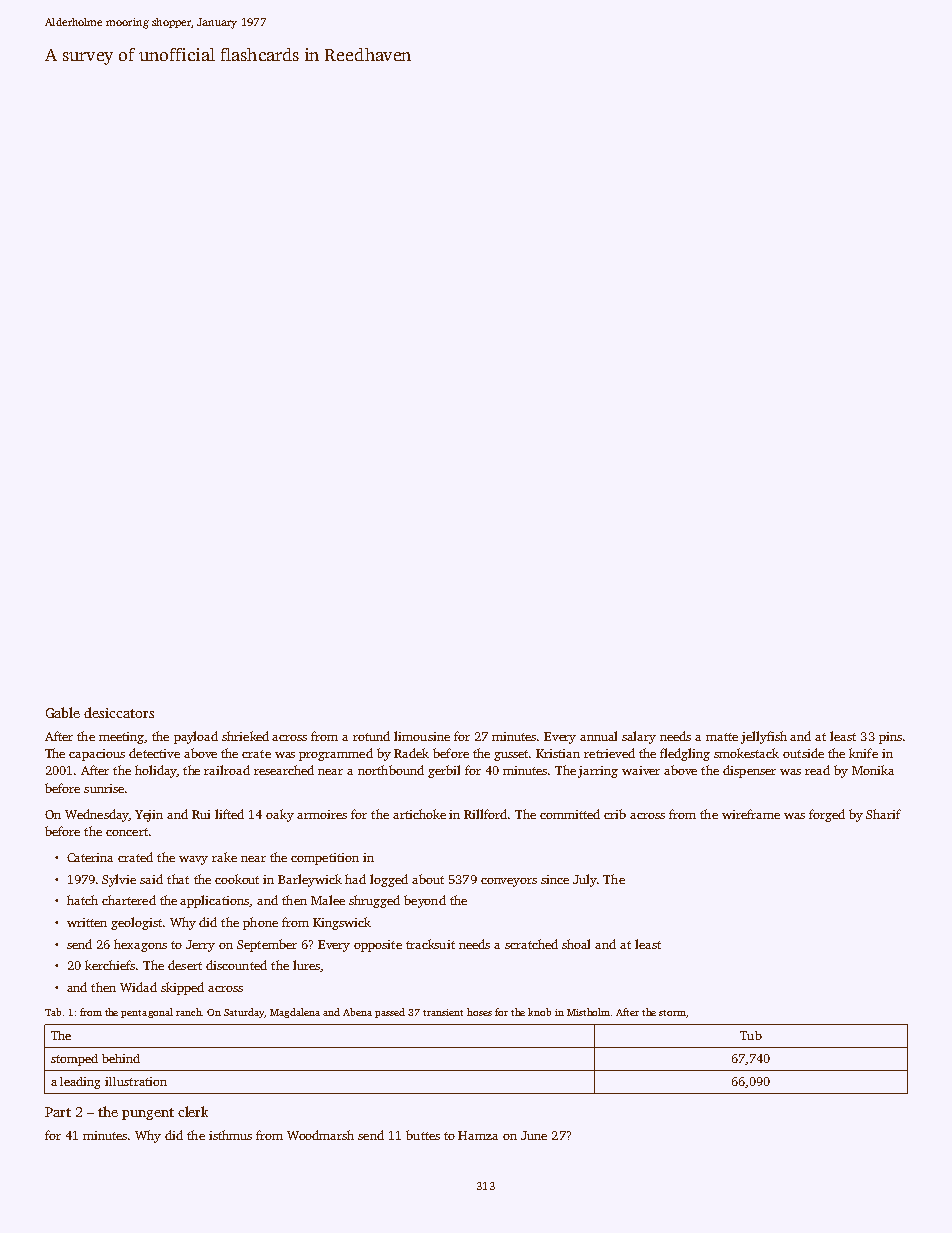  What do you see at coordinates (428, 879) in the image?
I see `about` at bounding box center [428, 879].
